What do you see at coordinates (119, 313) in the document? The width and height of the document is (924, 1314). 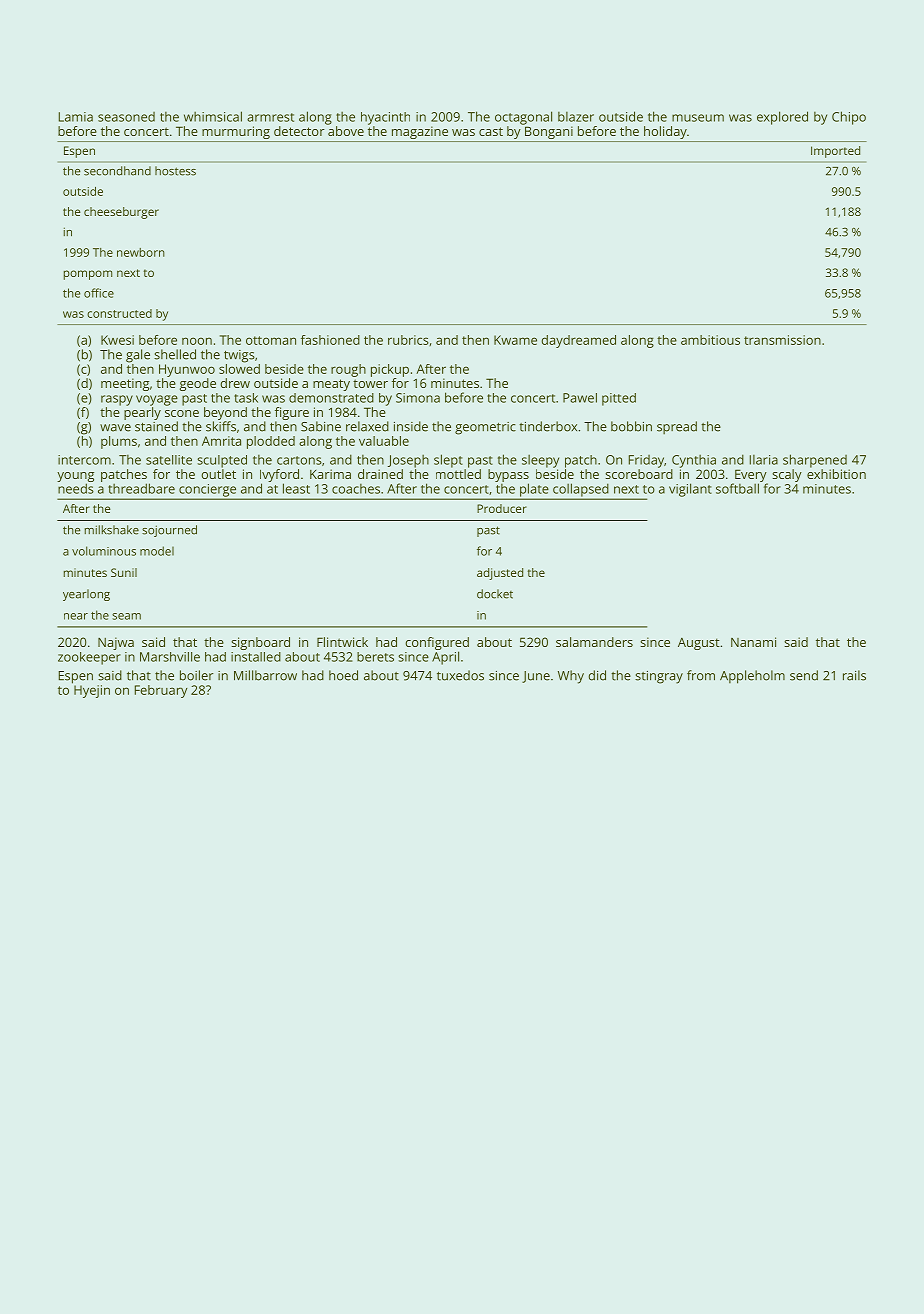 I see `constructed` at bounding box center [119, 313].
